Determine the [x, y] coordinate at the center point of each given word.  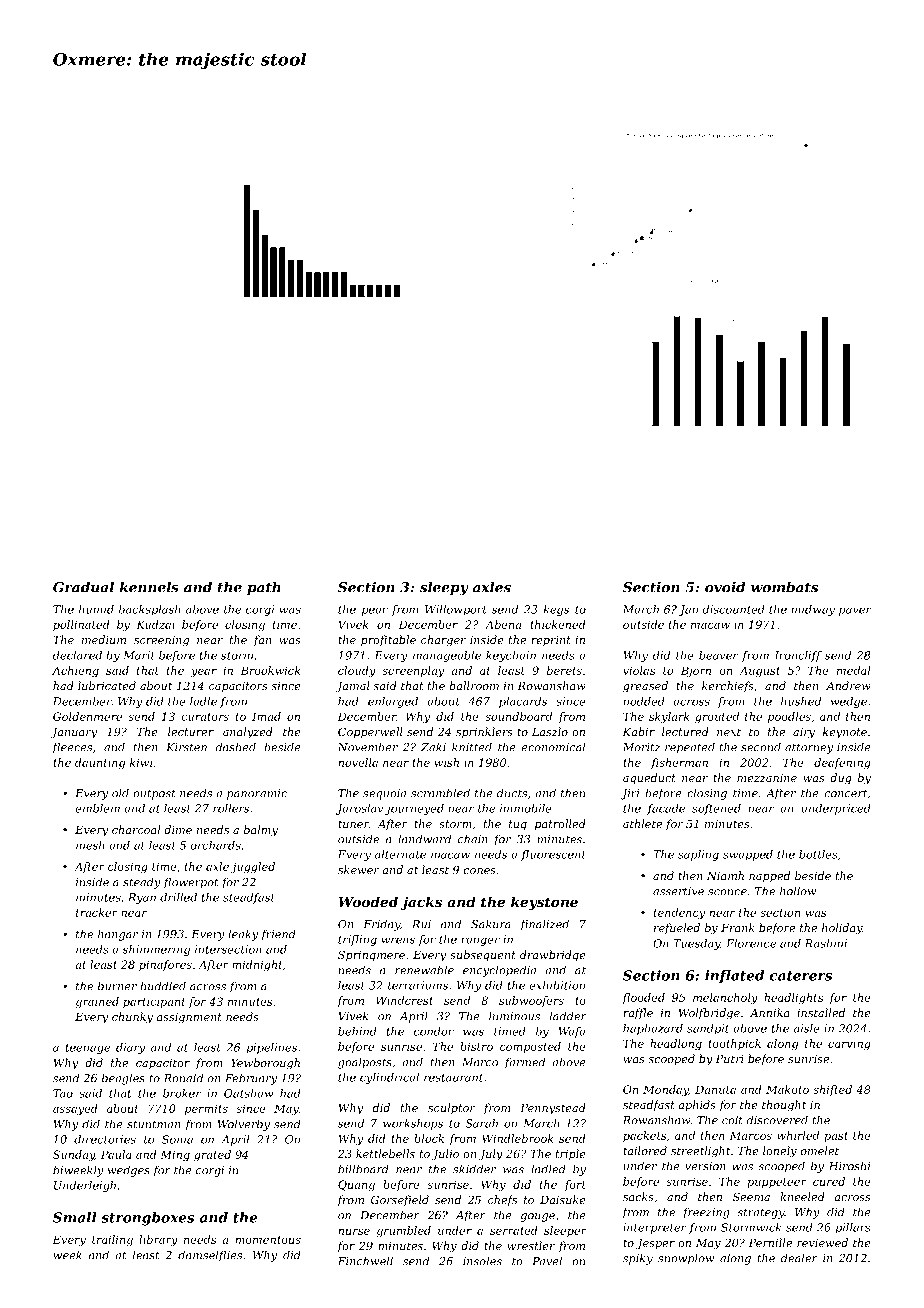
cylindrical [389, 1078]
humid [96, 609]
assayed [75, 1109]
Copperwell [370, 733]
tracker [97, 912]
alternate [400, 854]
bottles [818, 854]
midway [813, 610]
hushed [801, 701]
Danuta [715, 1089]
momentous [268, 1240]
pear [375, 611]
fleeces [72, 748]
